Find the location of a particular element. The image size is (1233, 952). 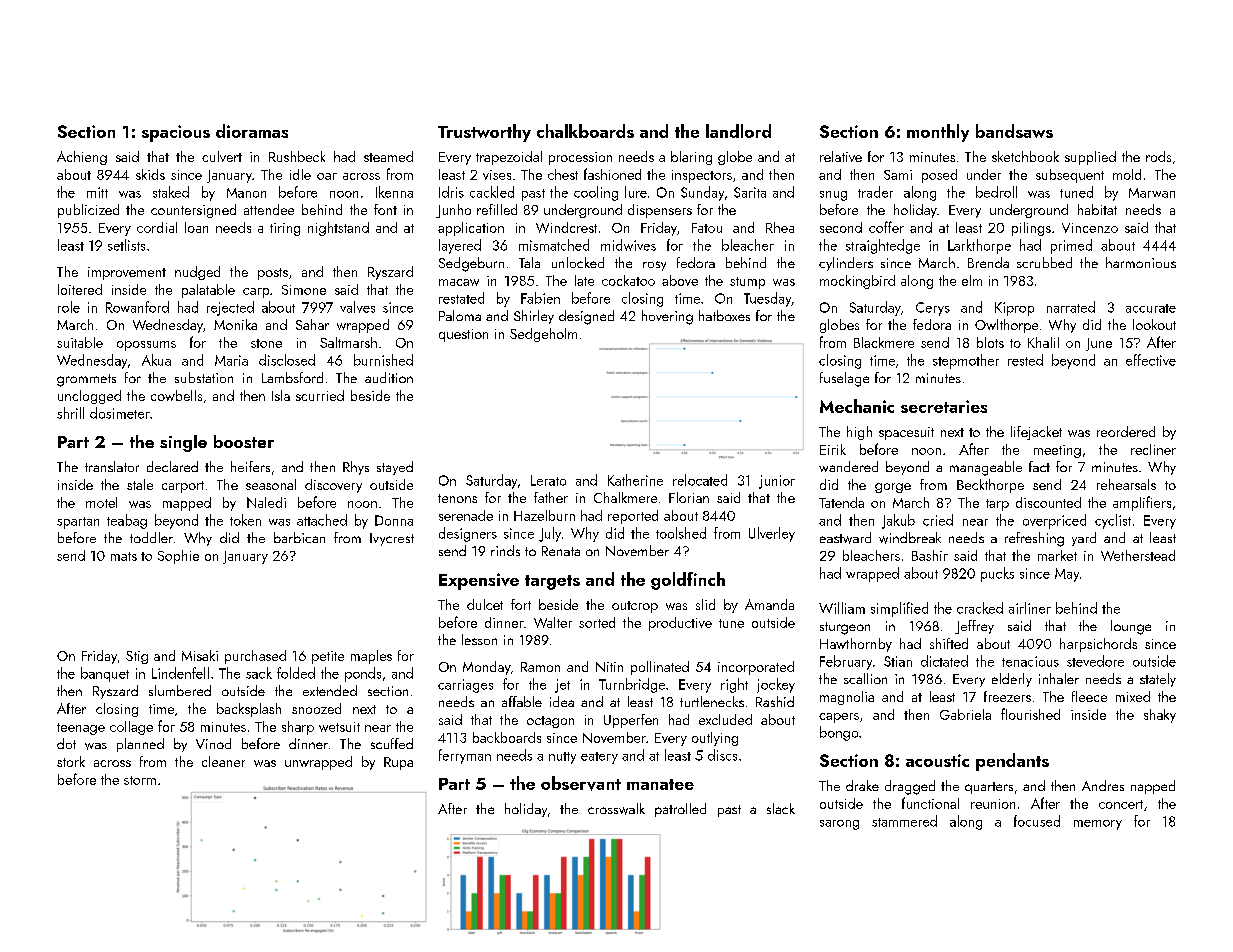

Eirik is located at coordinates (833, 449).
